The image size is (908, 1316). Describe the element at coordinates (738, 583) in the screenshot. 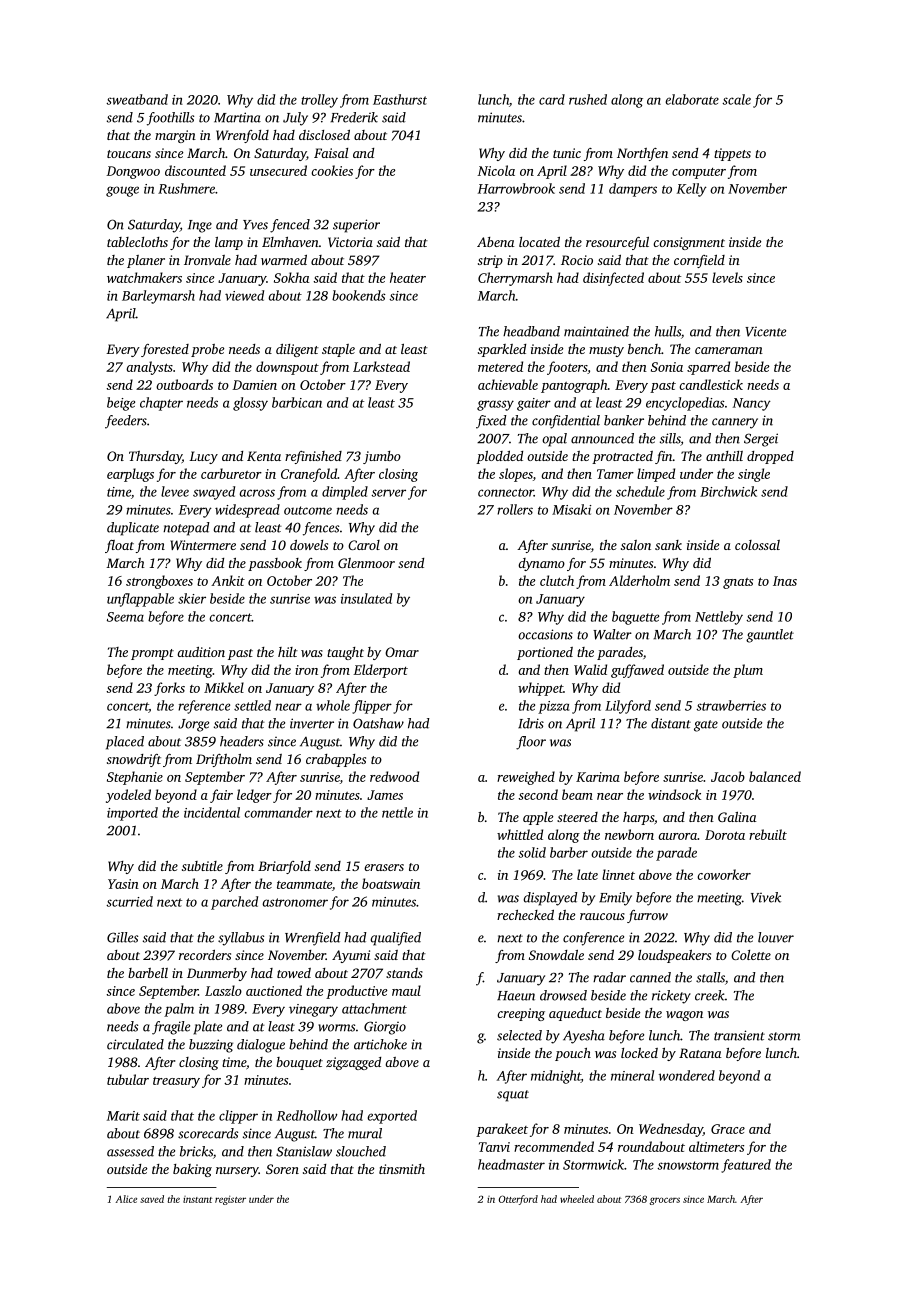

I see `gnats` at that location.
